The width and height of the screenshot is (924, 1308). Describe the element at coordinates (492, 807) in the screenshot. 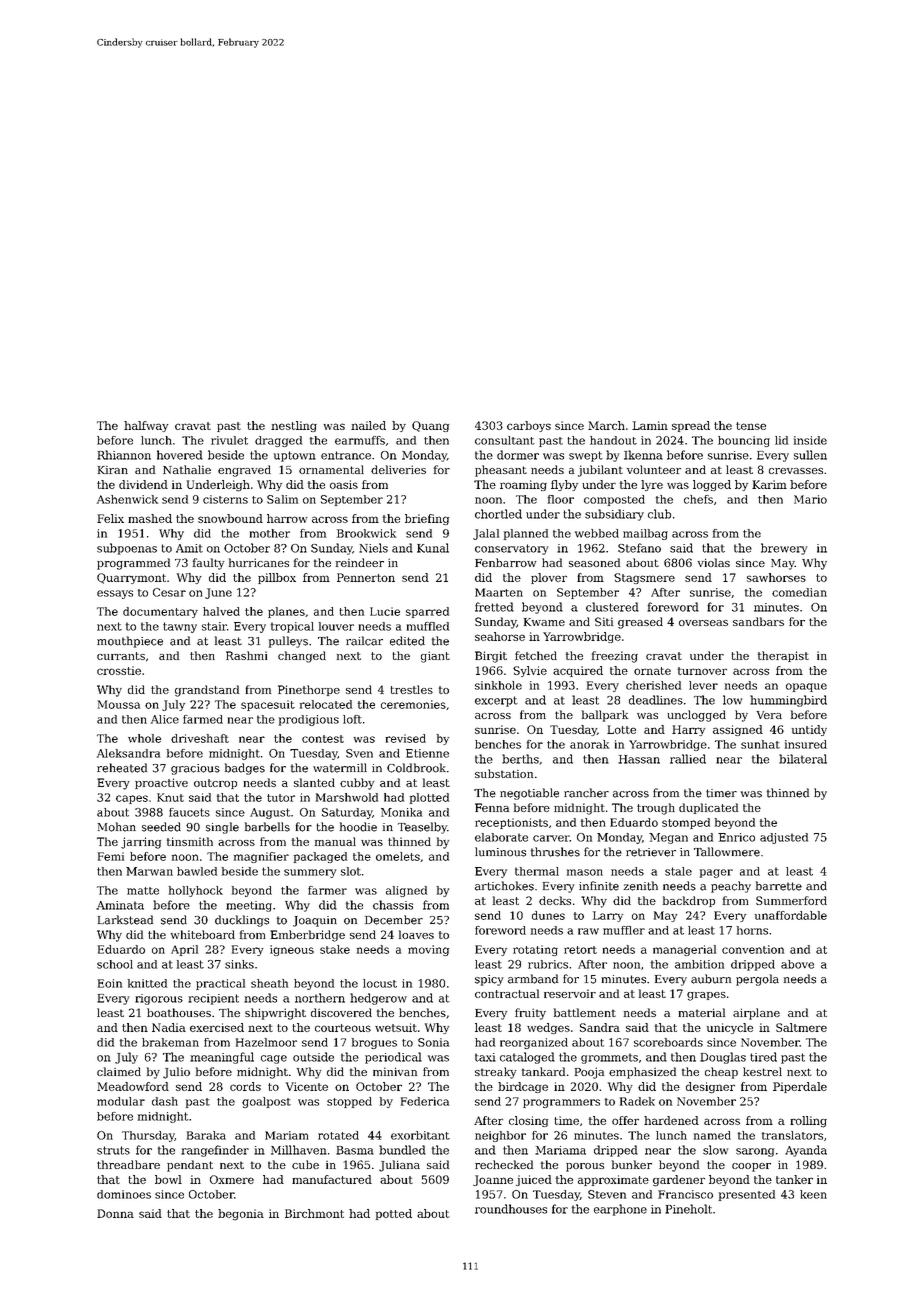

I see `Fenna` at that location.
